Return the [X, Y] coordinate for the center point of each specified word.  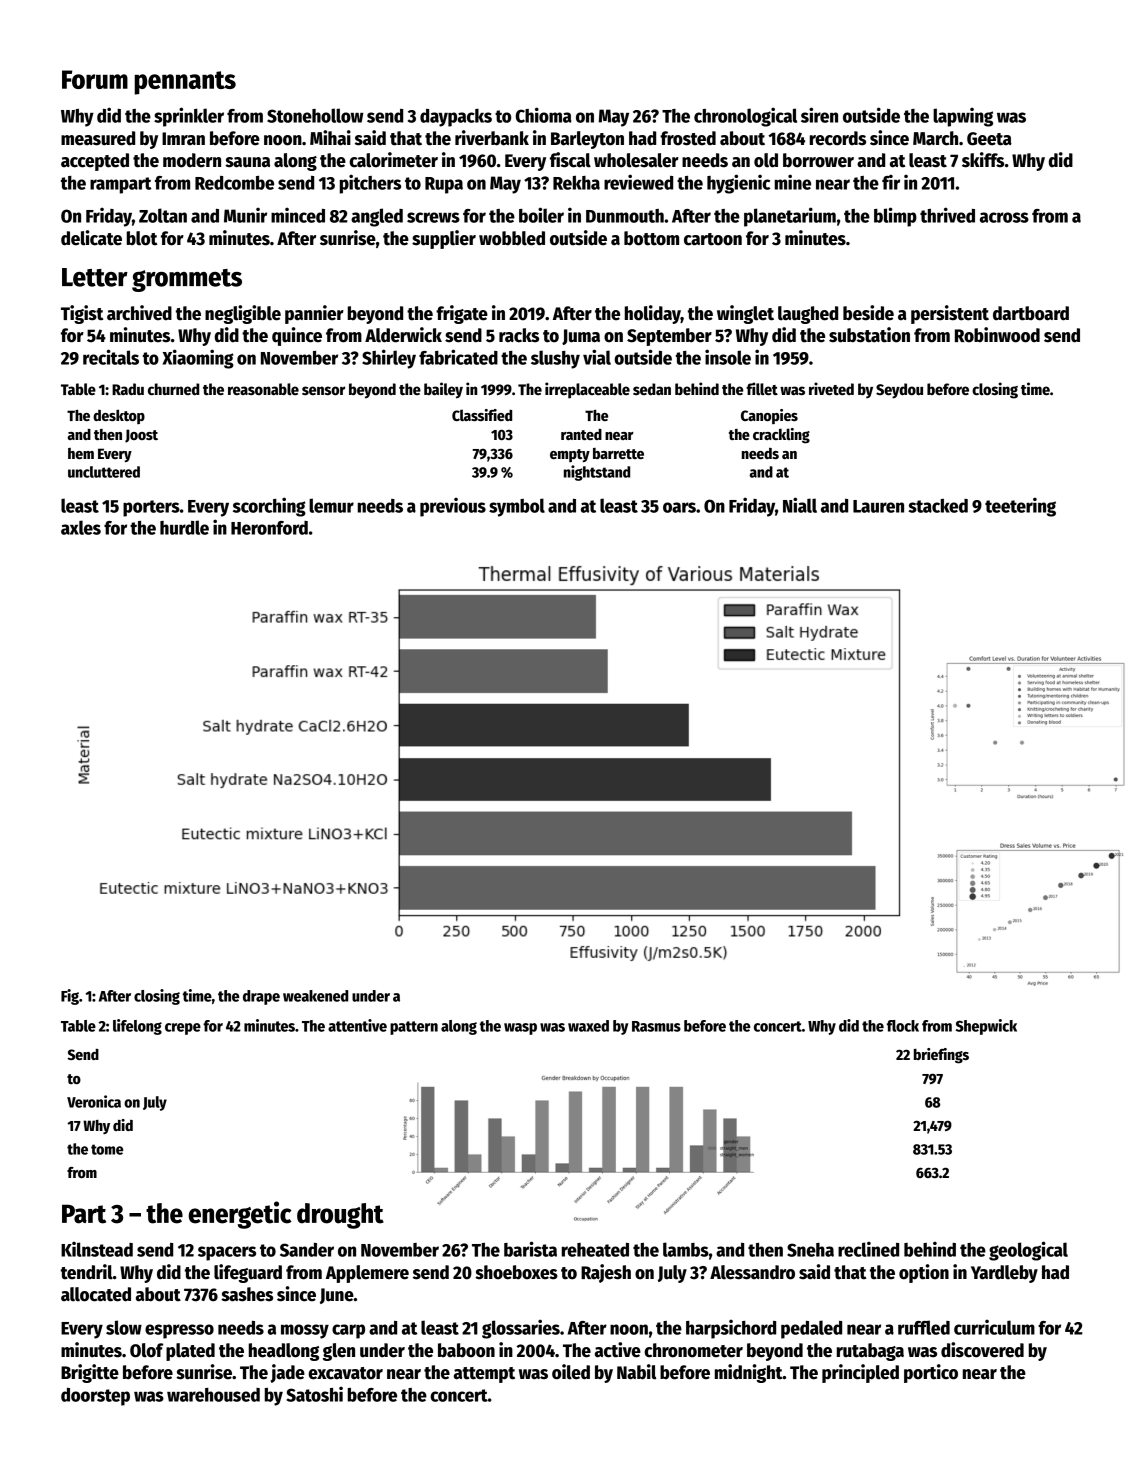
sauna [247, 162]
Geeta [989, 139]
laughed [808, 315]
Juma [581, 337]
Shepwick [986, 1027]
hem [81, 453]
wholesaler [636, 160]
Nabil [636, 1372]
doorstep [95, 1397]
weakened [315, 996]
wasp [520, 1029]
